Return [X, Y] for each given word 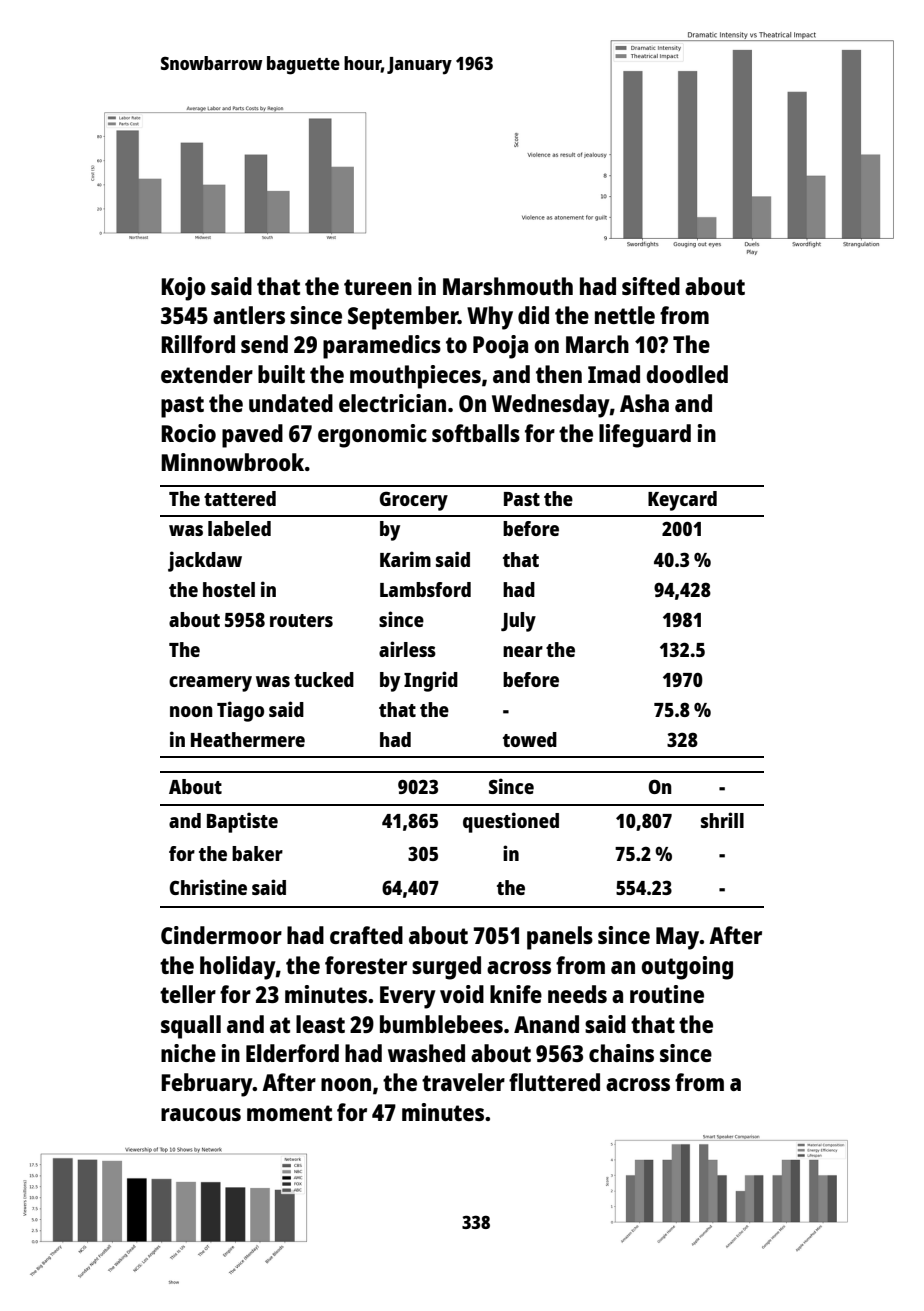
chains [621, 1053]
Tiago [240, 711]
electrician [392, 403]
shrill [722, 820]
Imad [614, 374]
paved [252, 436]
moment [289, 1113]
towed [530, 739]
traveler [463, 1082]
